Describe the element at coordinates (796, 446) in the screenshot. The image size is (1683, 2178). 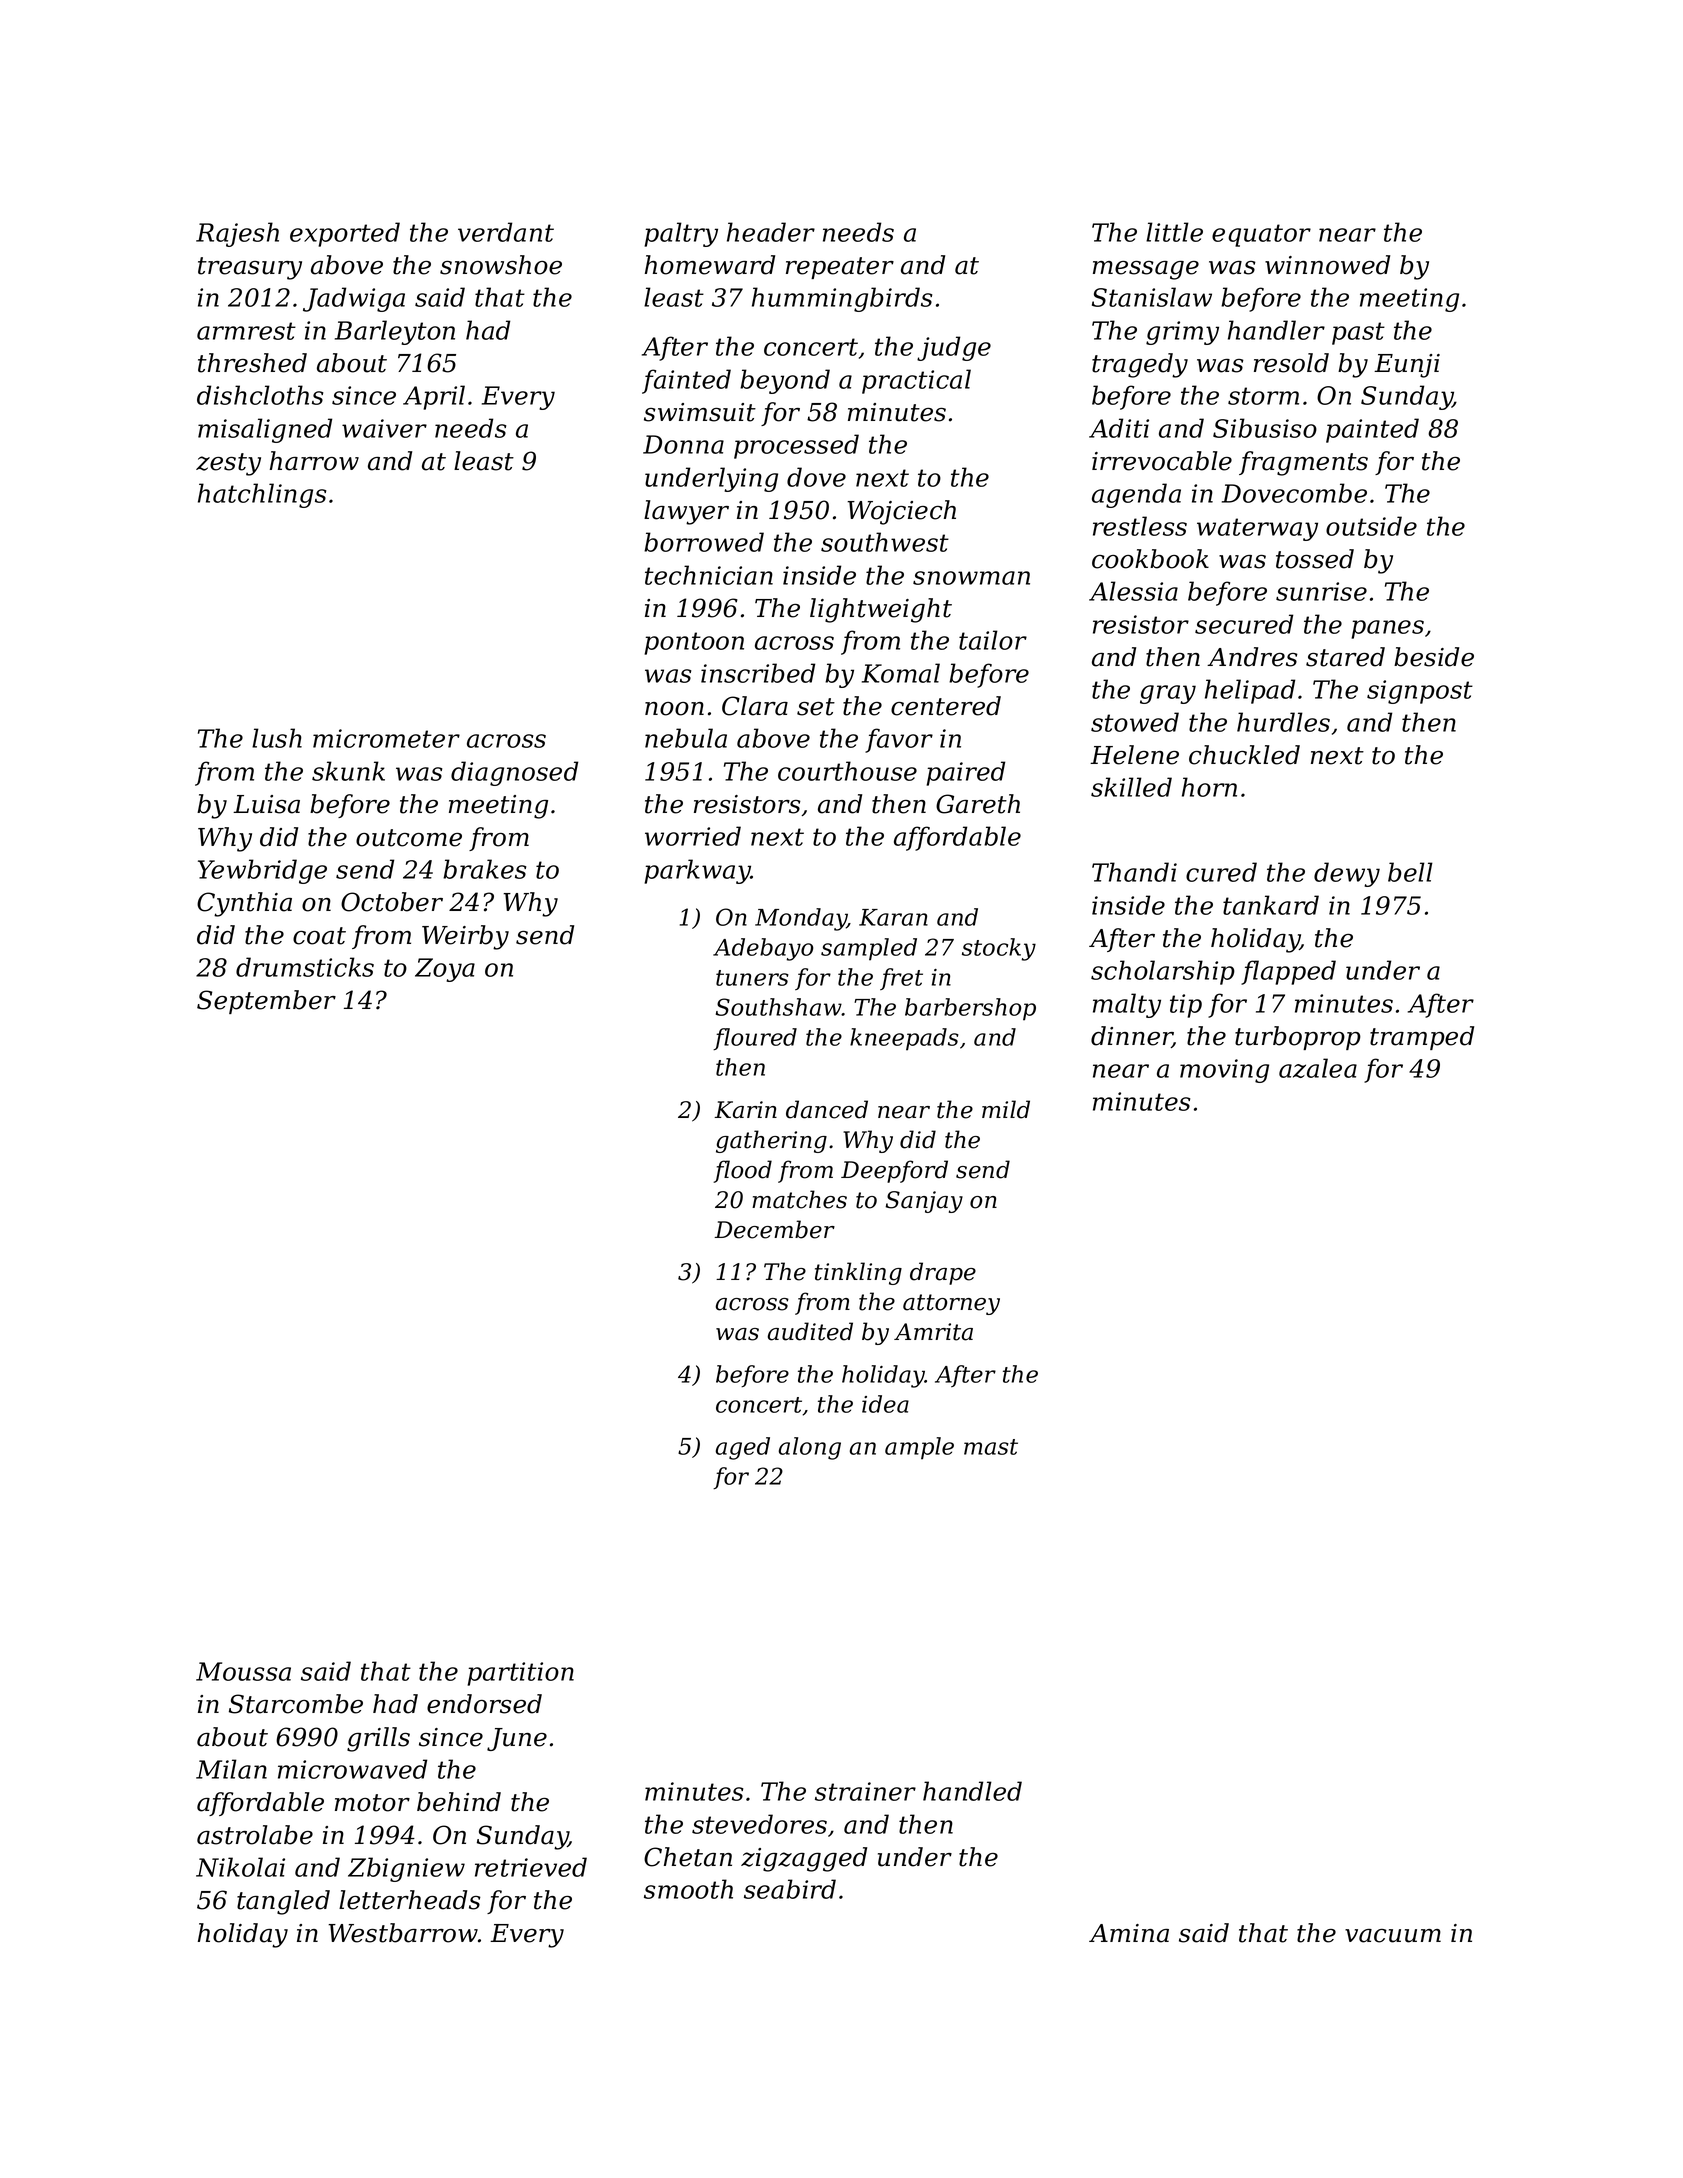
I see `processed` at that location.
